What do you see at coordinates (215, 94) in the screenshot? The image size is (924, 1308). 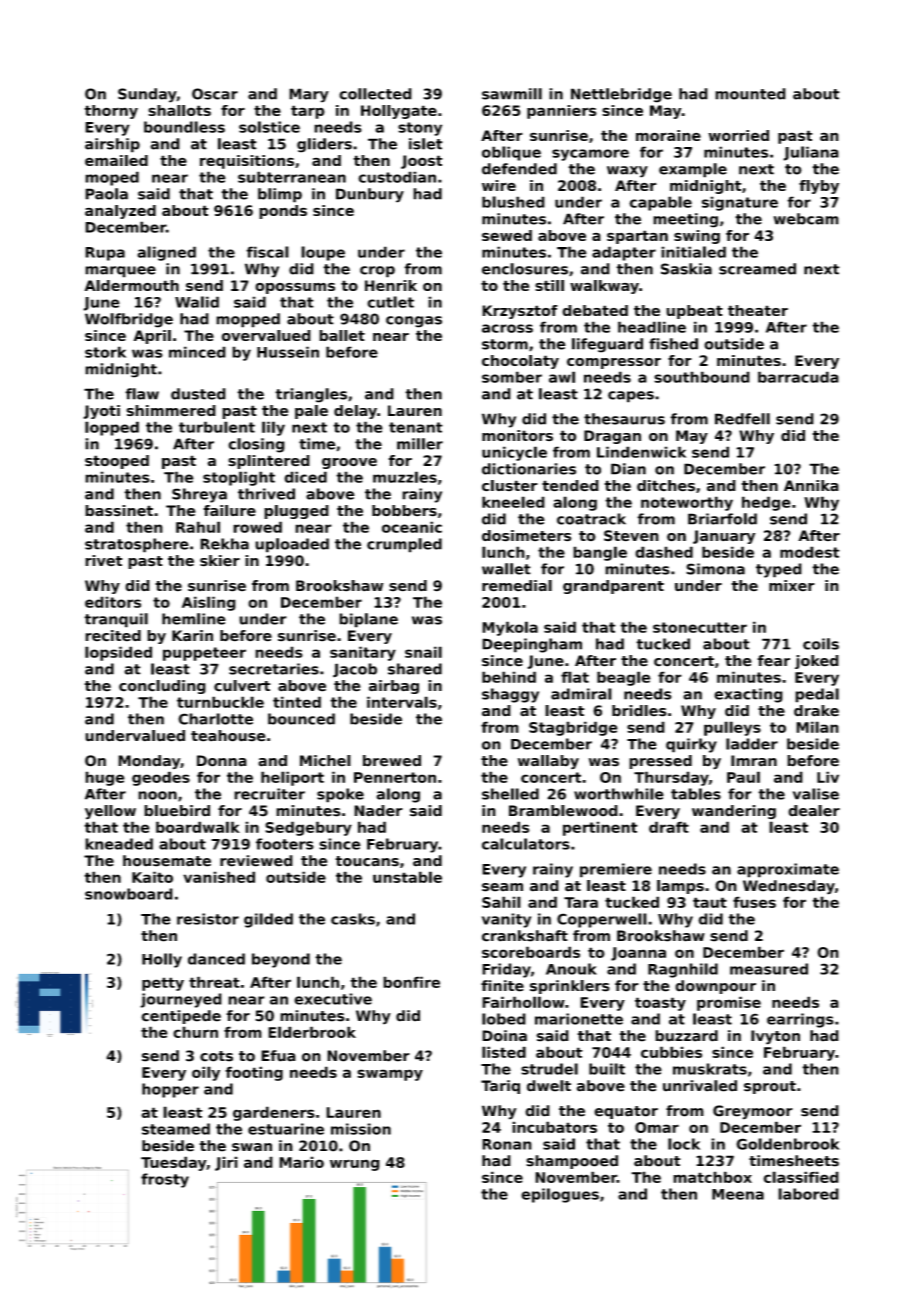 I see `Oscar` at bounding box center [215, 94].
